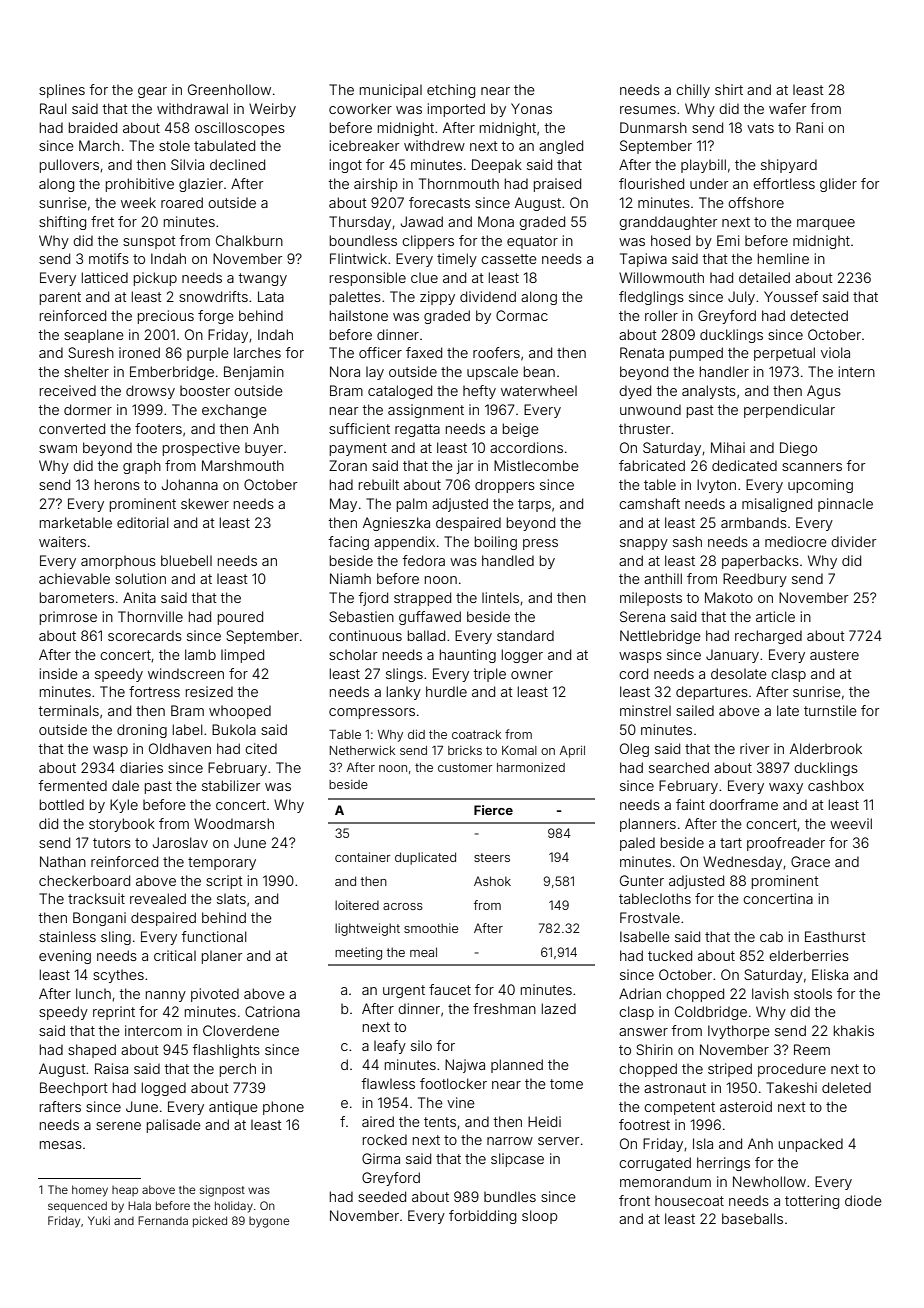 The height and width of the screenshot is (1308, 924). What do you see at coordinates (853, 541) in the screenshot?
I see `divider` at bounding box center [853, 541].
